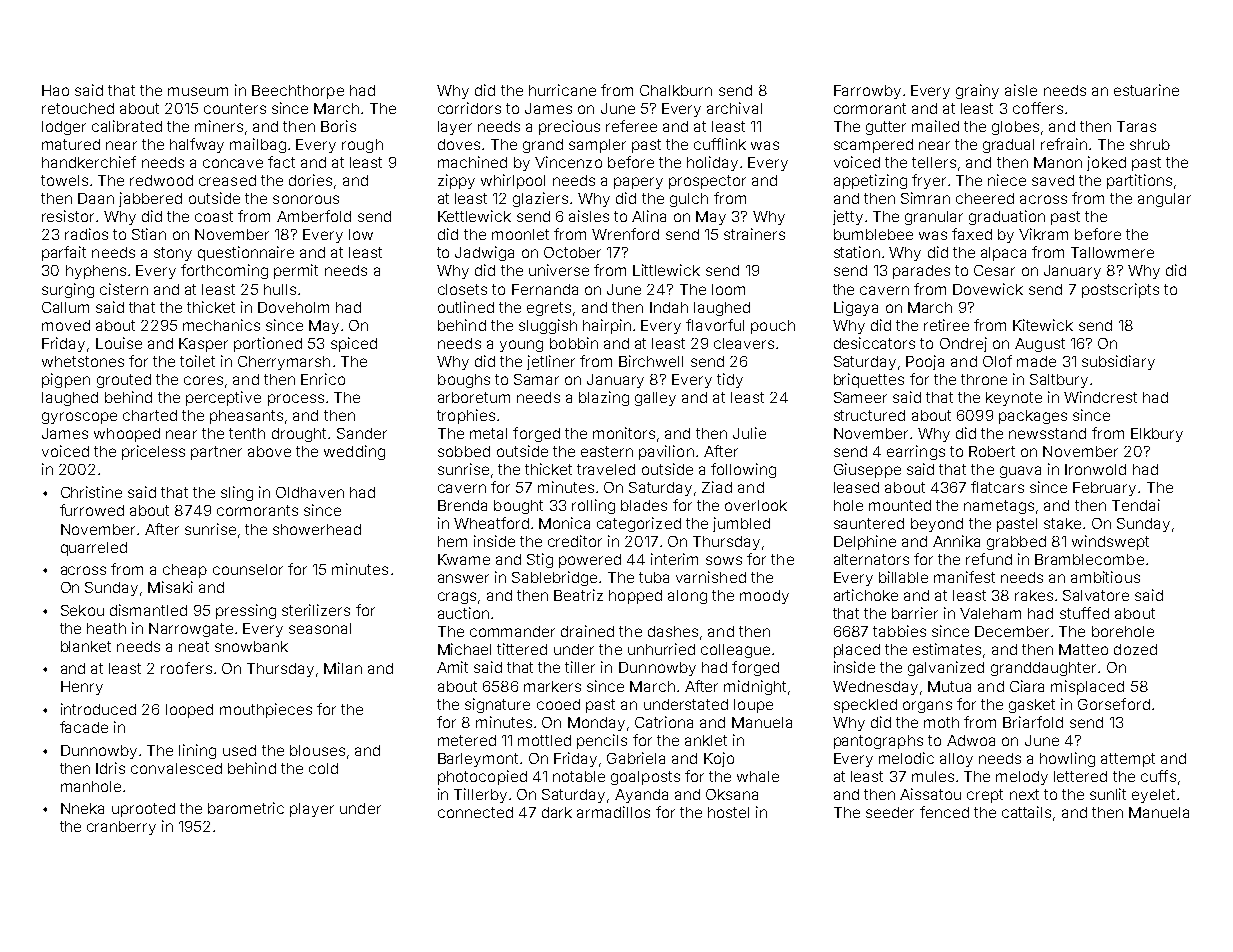 The width and height of the page is (1233, 952). I want to click on refrain, so click(1064, 144).
